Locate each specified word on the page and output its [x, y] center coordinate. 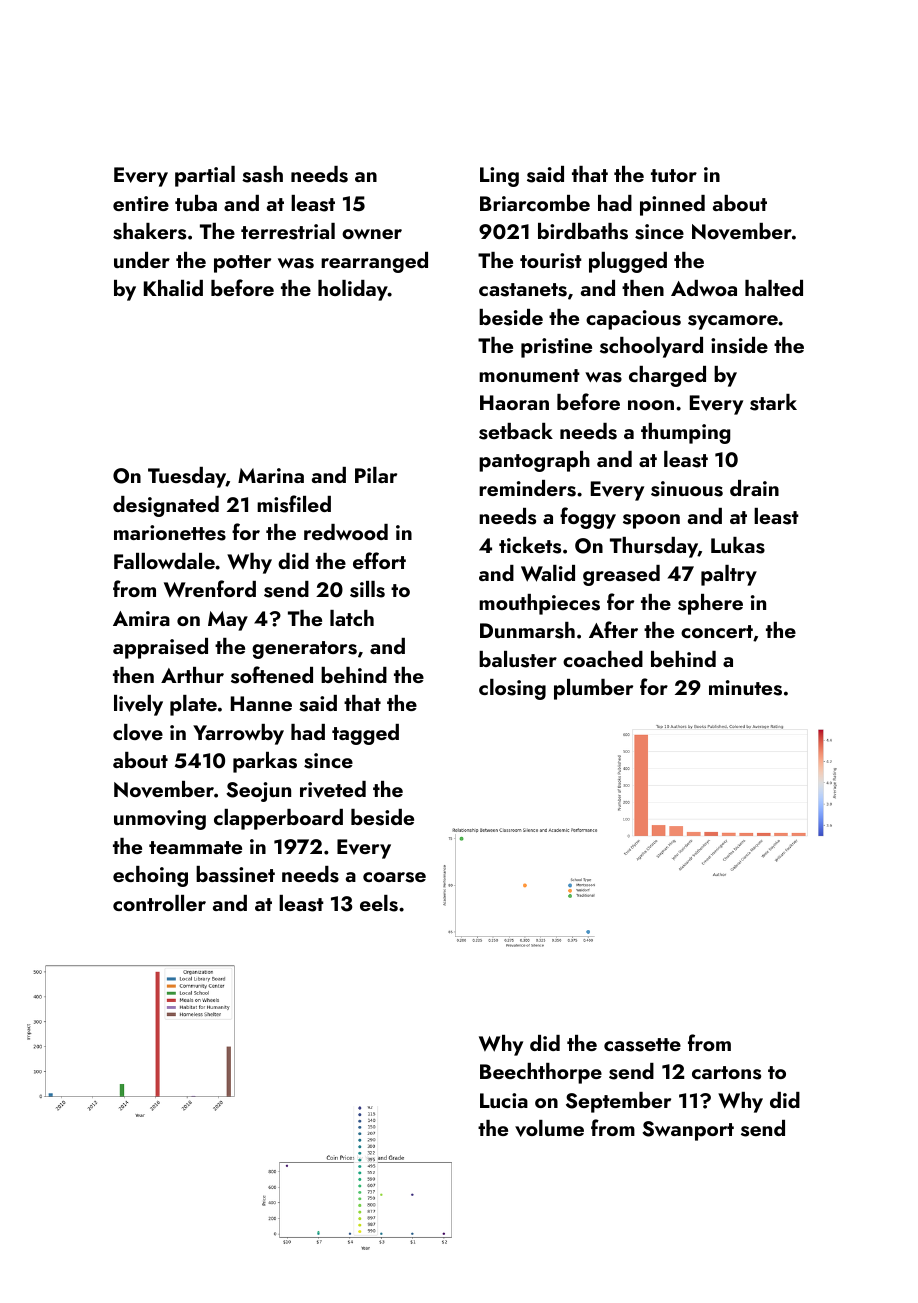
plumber [593, 689]
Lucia [504, 1100]
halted [774, 288]
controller [159, 903]
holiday [353, 290]
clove [138, 732]
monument [529, 375]
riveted [333, 789]
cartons [726, 1073]
